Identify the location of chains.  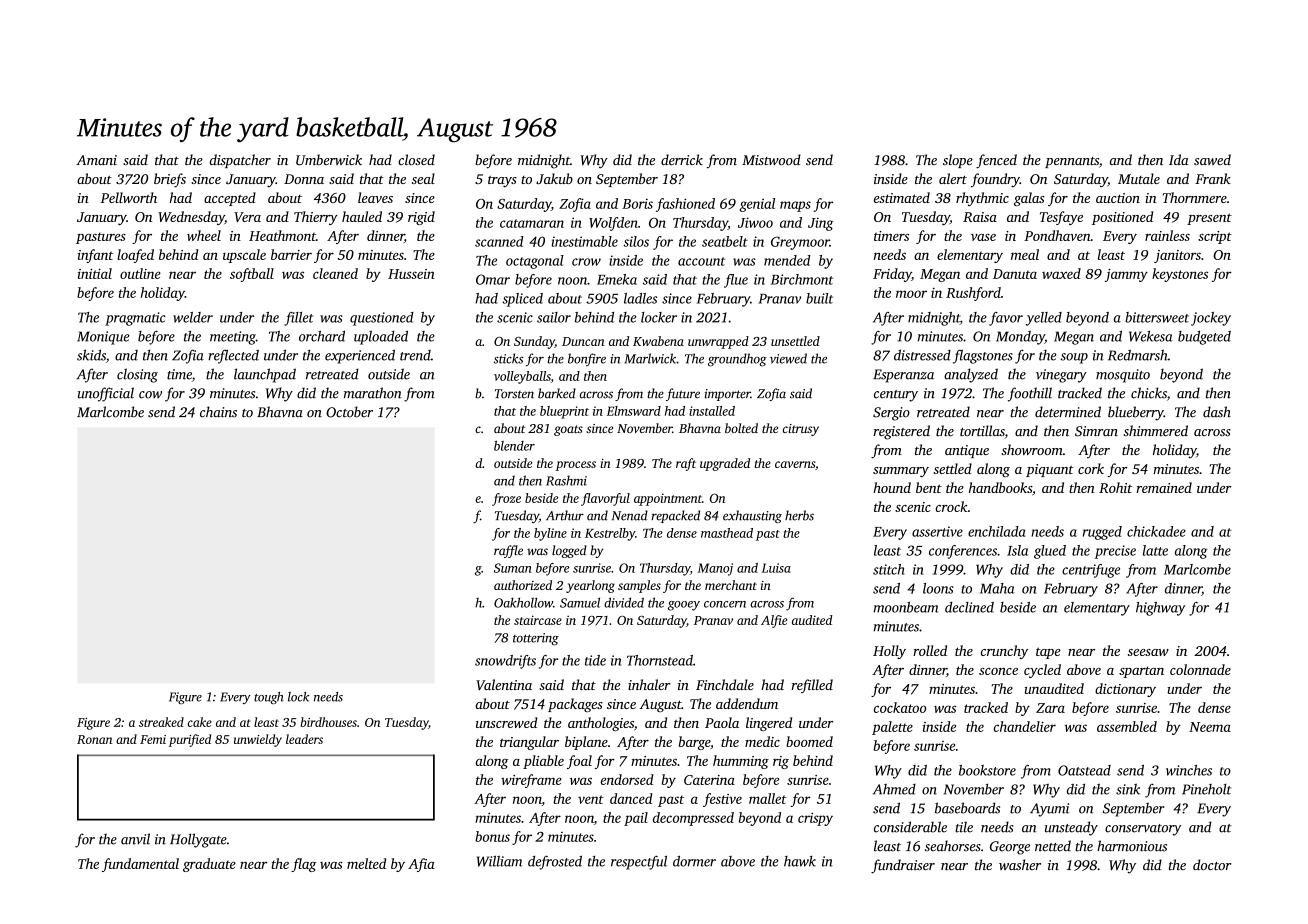
(218, 412).
